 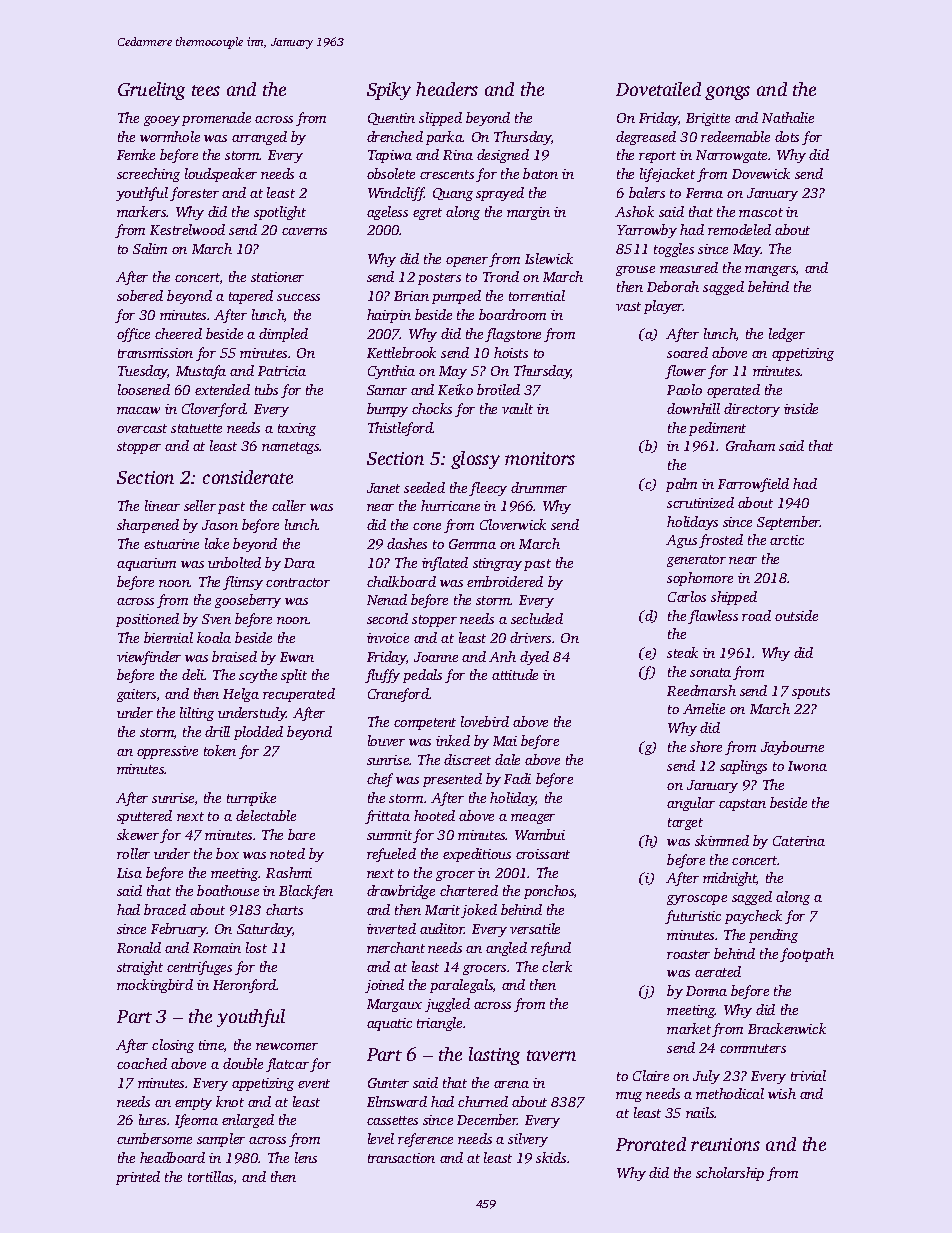 I want to click on skids, so click(x=551, y=1157).
